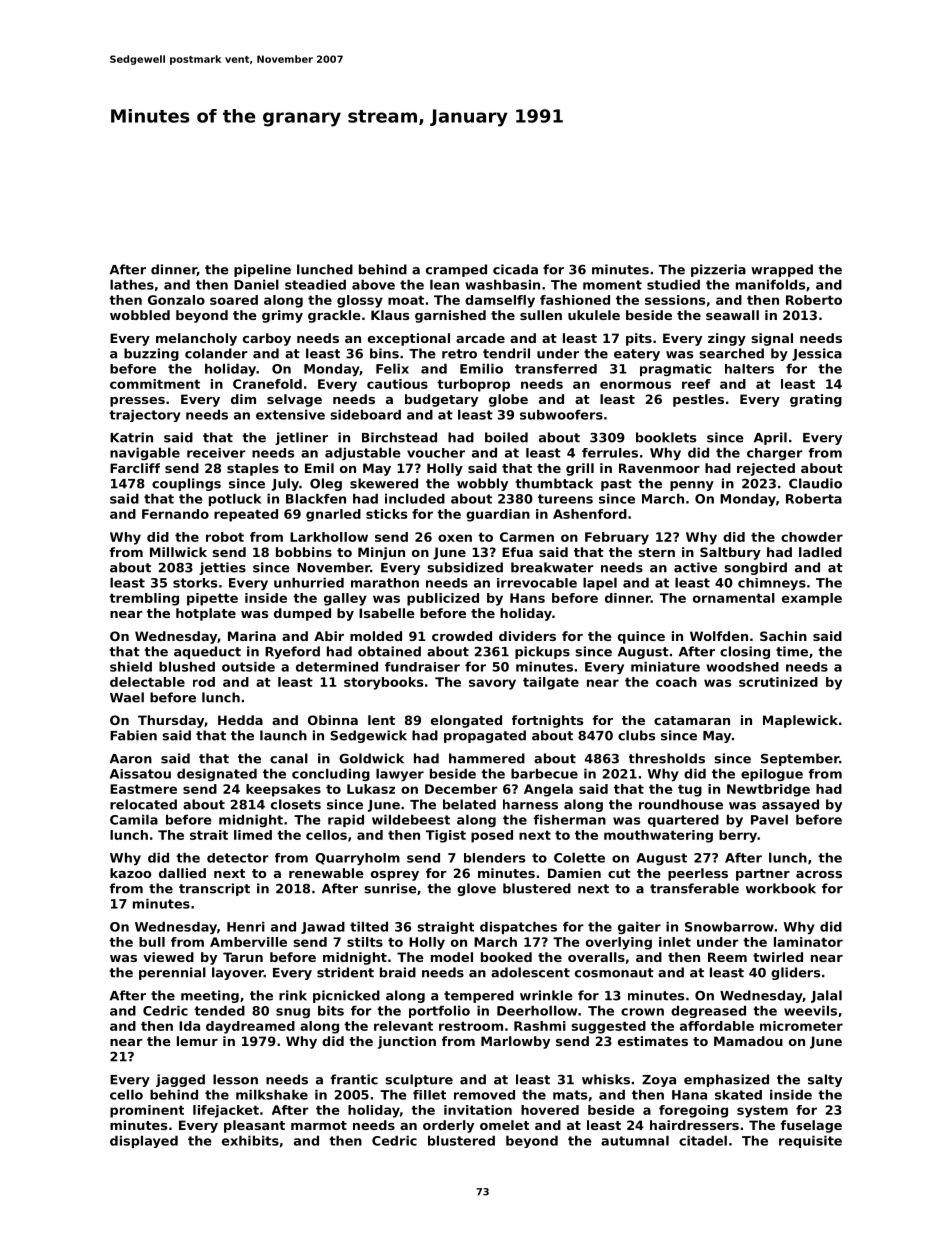  I want to click on cicada, so click(515, 269).
